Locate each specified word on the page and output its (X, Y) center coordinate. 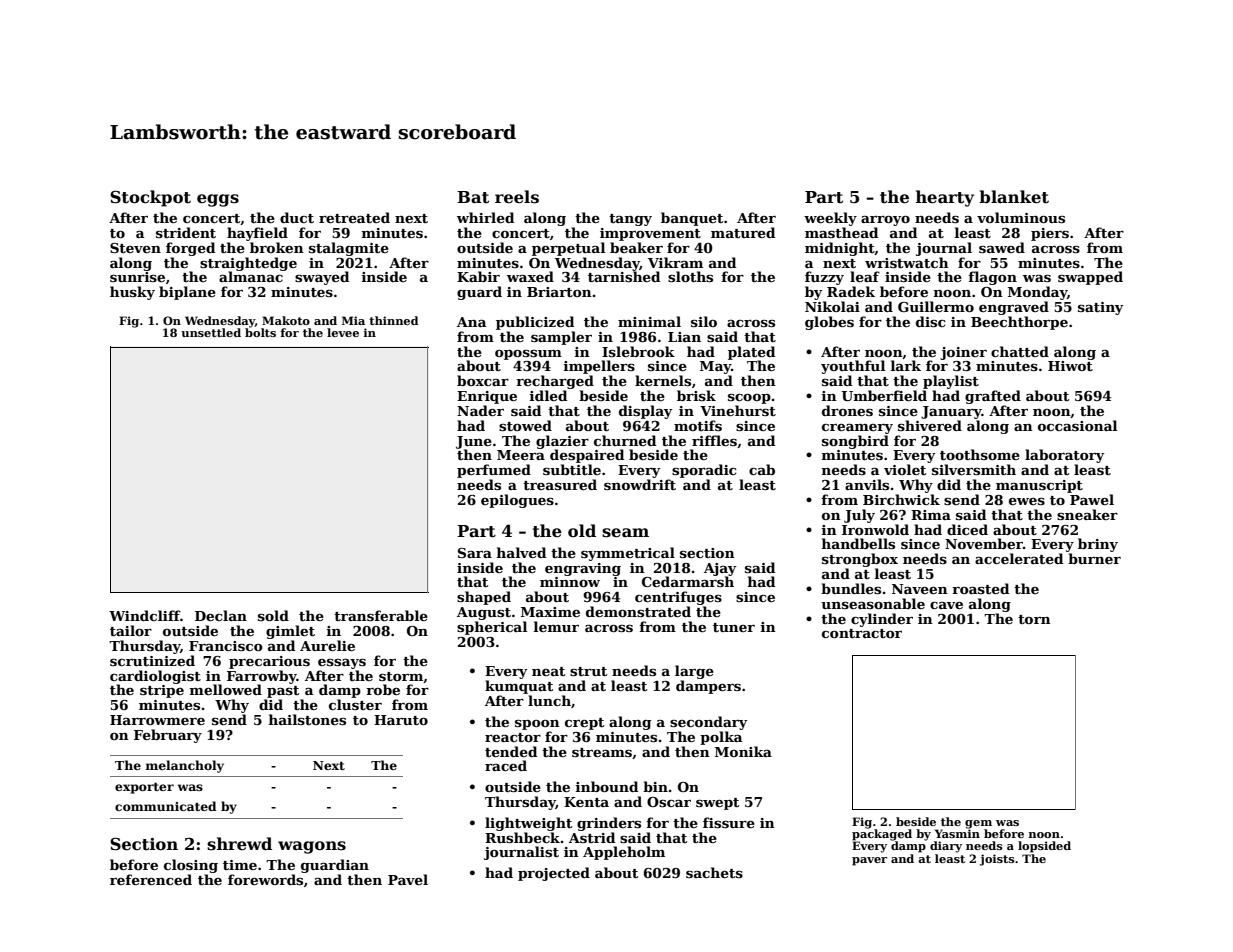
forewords (265, 879)
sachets (714, 872)
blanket (1014, 197)
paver (869, 861)
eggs (218, 200)
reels (517, 197)
